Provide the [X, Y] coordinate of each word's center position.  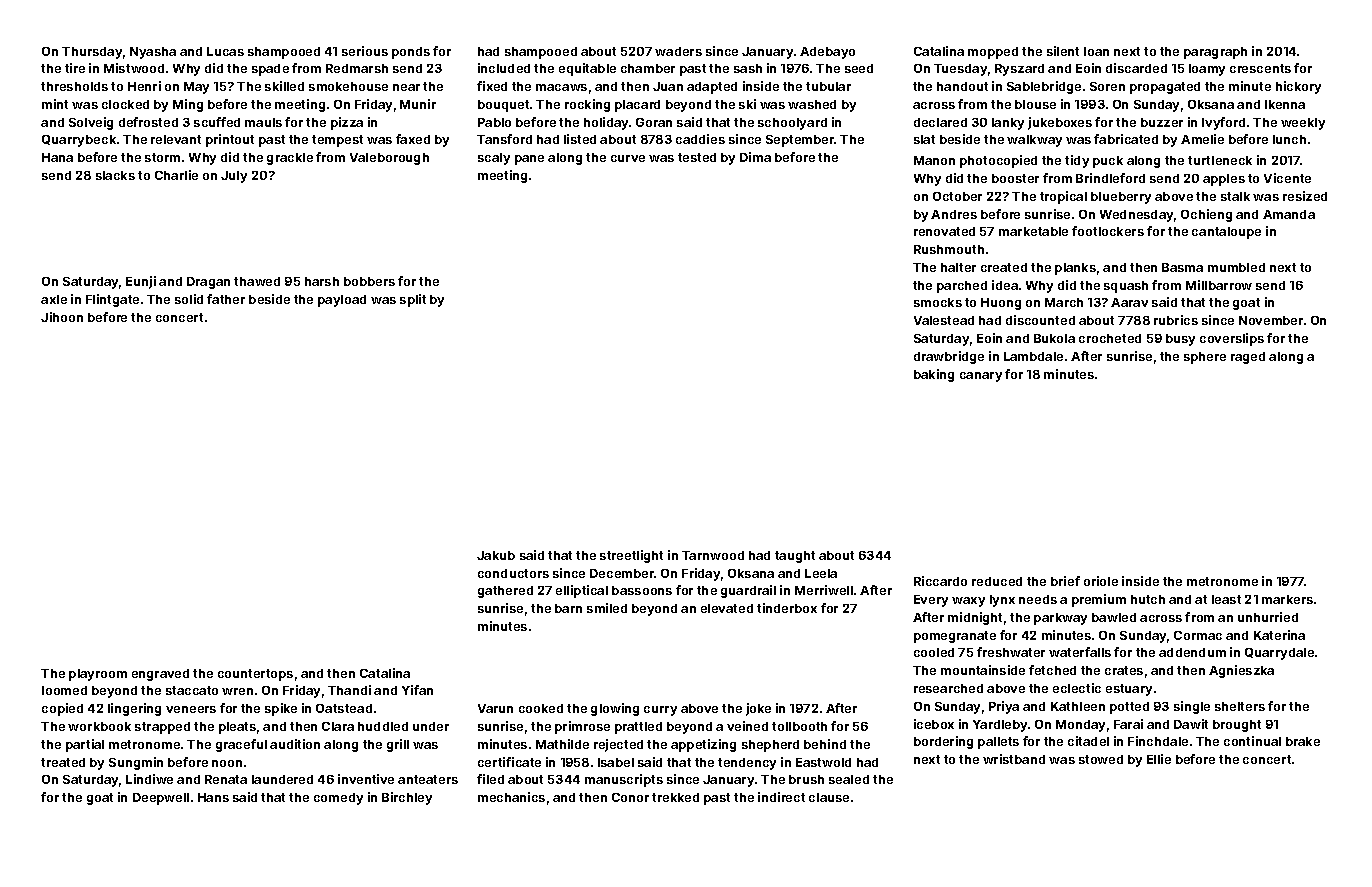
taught [795, 557]
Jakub [496, 555]
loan [1096, 51]
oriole [1101, 581]
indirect [781, 797]
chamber [648, 68]
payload [342, 301]
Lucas [225, 51]
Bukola [1054, 338]
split [413, 300]
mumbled [1236, 267]
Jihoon [62, 317]
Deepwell [161, 799]
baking [934, 375]
